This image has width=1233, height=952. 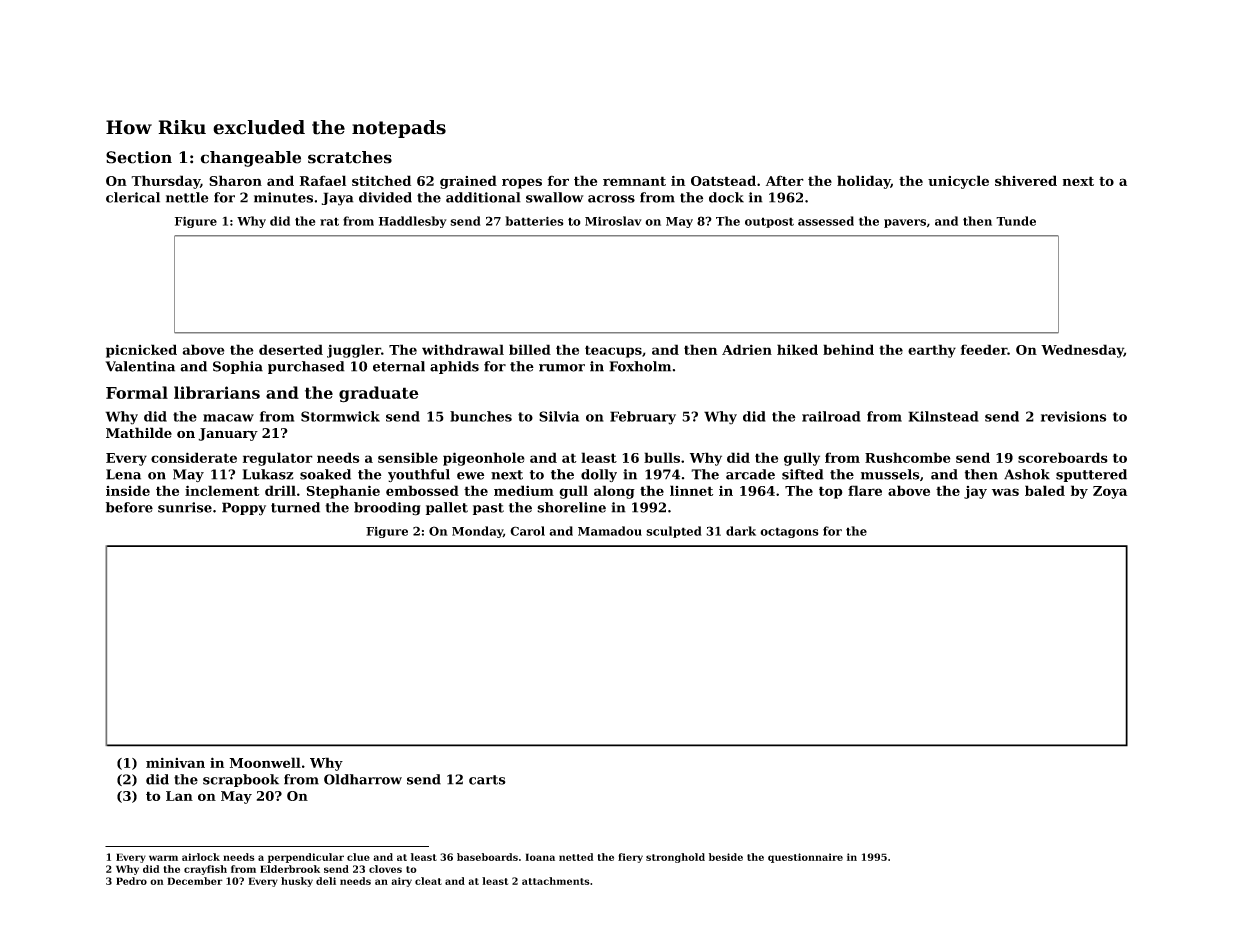 What do you see at coordinates (831, 492) in the image?
I see `top` at bounding box center [831, 492].
